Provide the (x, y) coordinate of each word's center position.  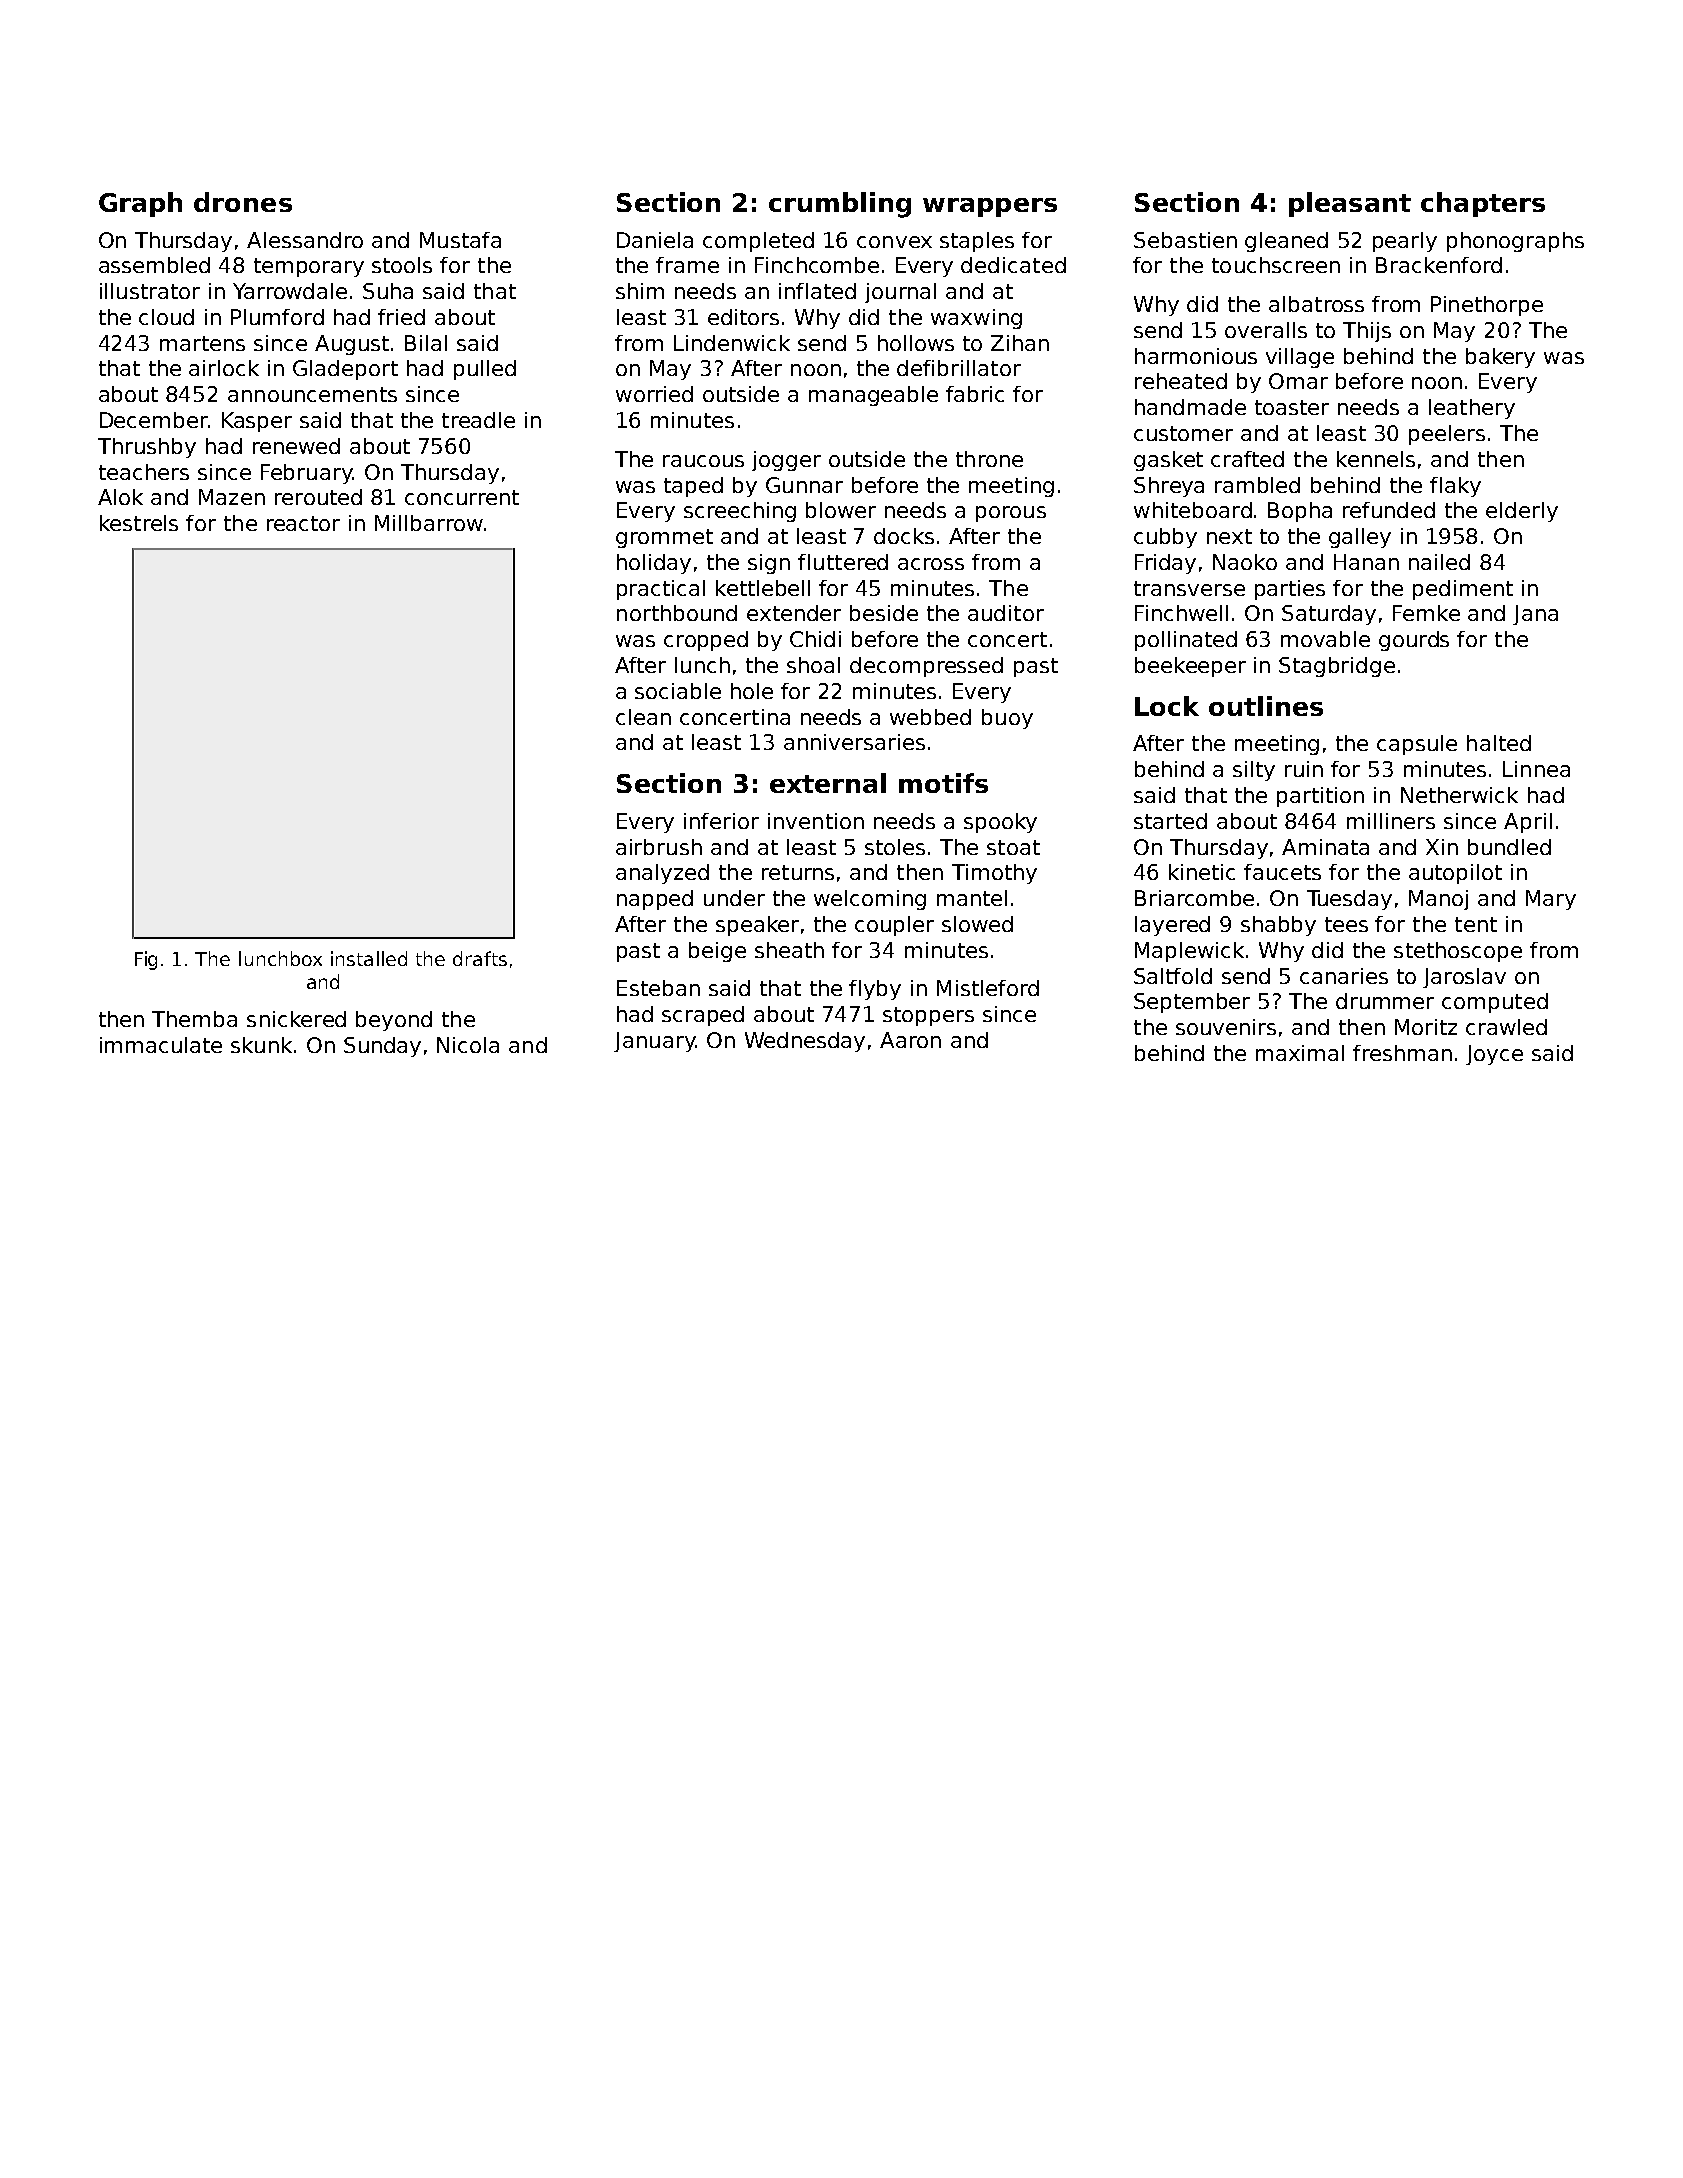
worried (654, 394)
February (307, 474)
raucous (703, 461)
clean (643, 717)
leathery (1472, 409)
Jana (1535, 615)
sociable (678, 691)
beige (717, 952)
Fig (146, 960)
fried (401, 317)
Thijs (1367, 332)
